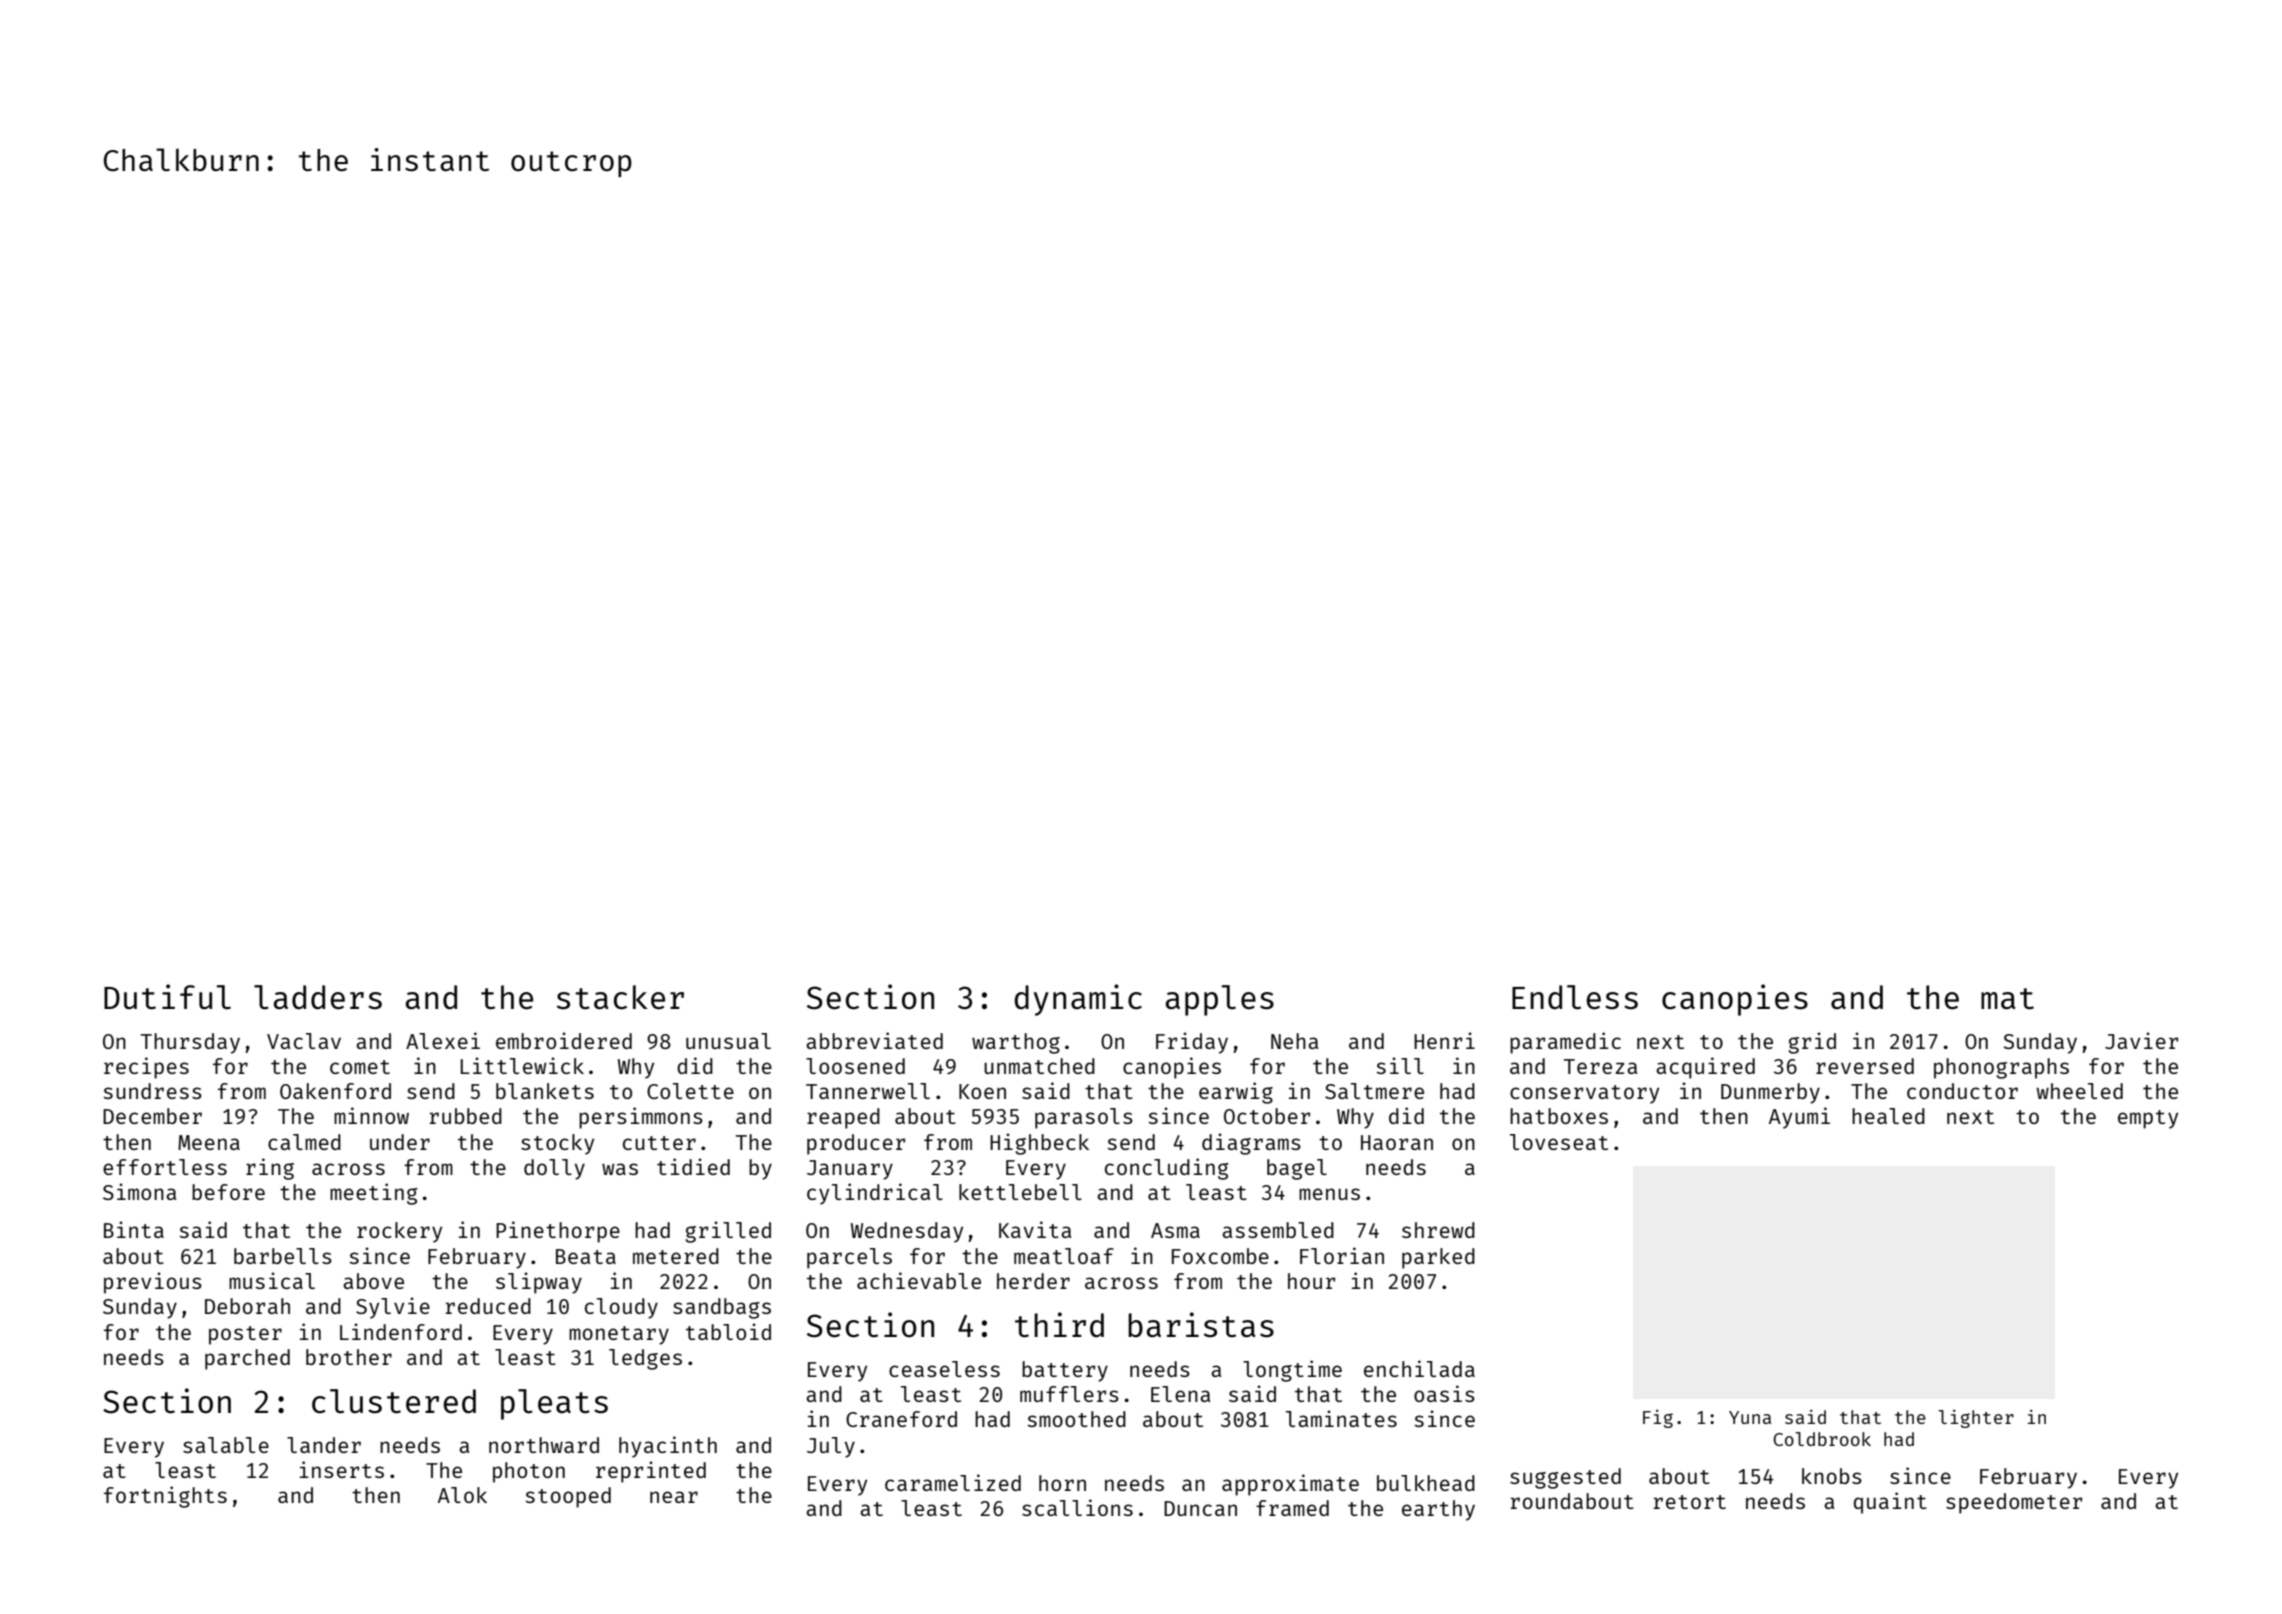  I want to click on earwig, so click(1236, 1093).
